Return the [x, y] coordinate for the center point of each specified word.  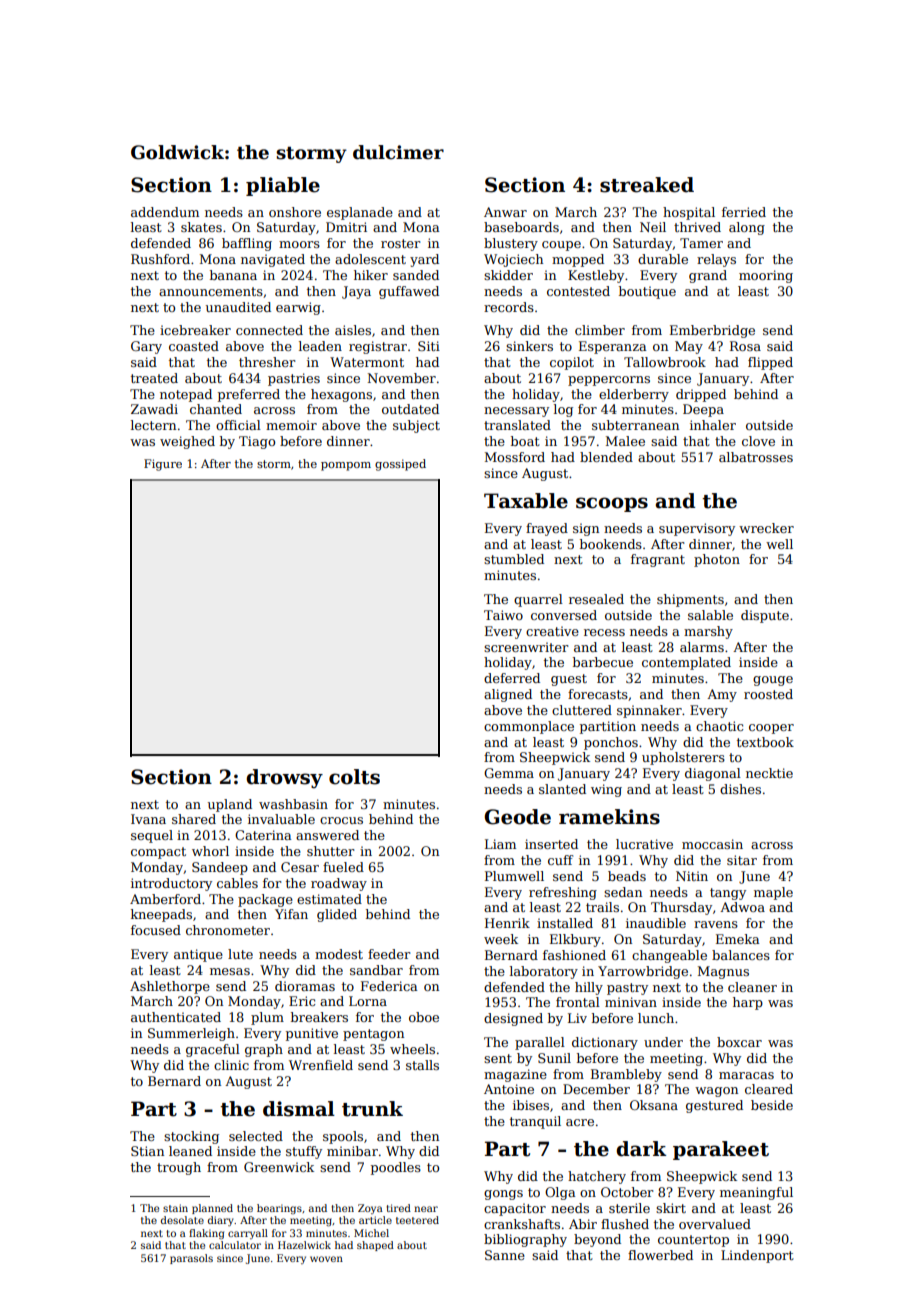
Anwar [505, 212]
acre [580, 1122]
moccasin [712, 844]
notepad [186, 395]
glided [337, 915]
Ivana [148, 819]
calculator [235, 1245]
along [747, 228]
